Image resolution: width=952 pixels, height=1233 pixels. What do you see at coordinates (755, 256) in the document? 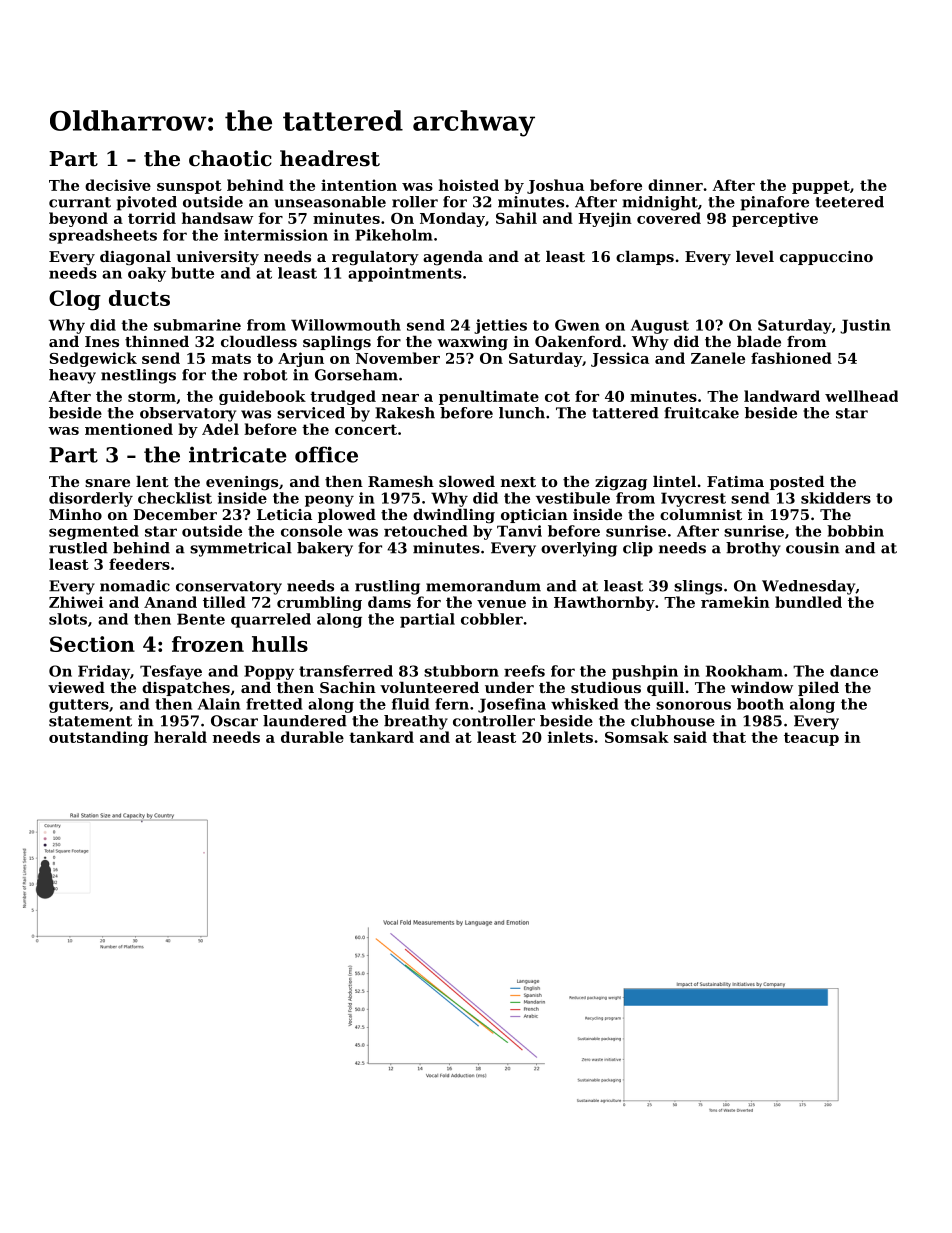
I see `level` at bounding box center [755, 256].
